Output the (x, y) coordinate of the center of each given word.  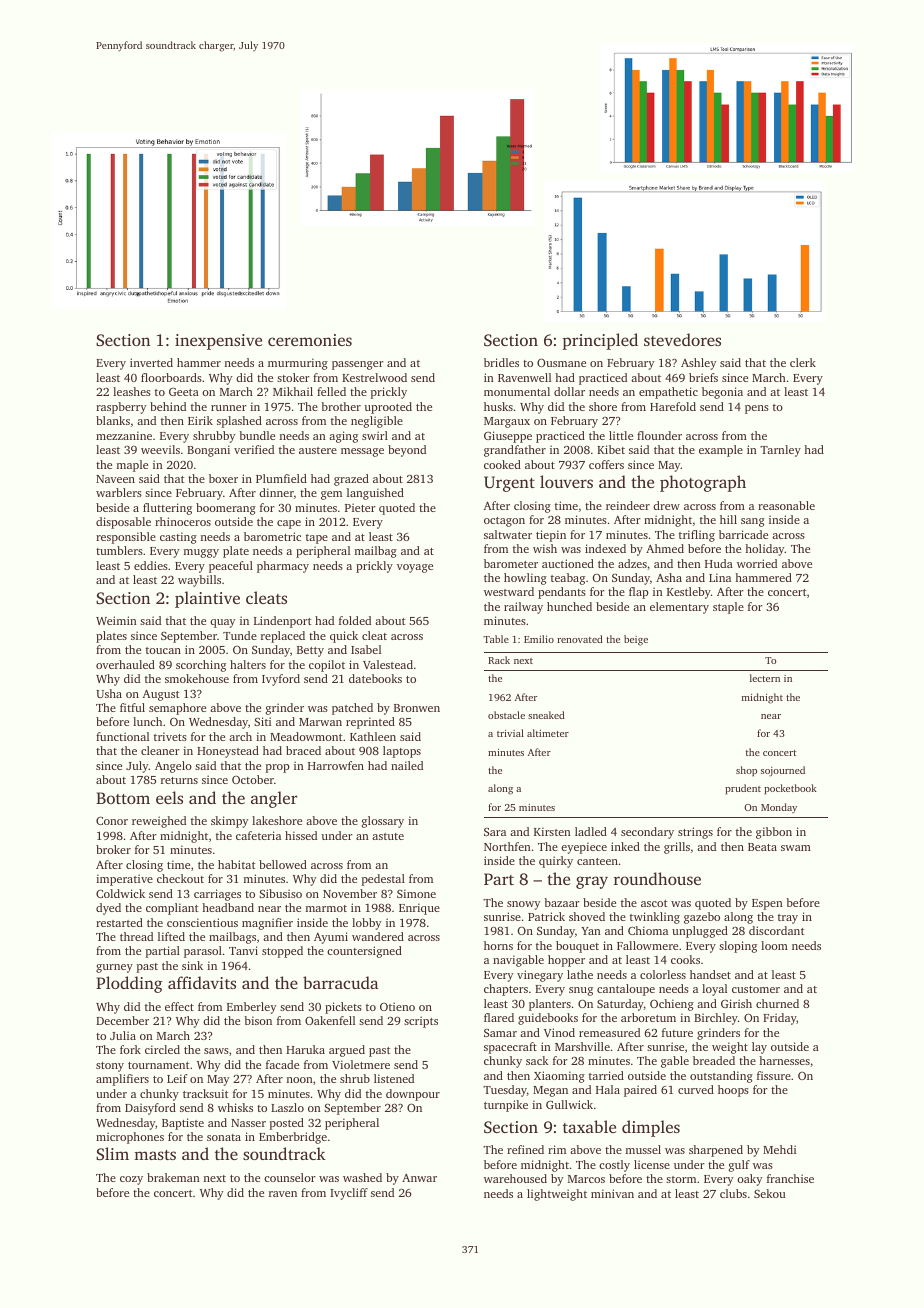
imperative (124, 880)
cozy (131, 1180)
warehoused (515, 1178)
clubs (733, 1193)
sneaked (546, 715)
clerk (803, 362)
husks (498, 406)
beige (636, 640)
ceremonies (310, 340)
